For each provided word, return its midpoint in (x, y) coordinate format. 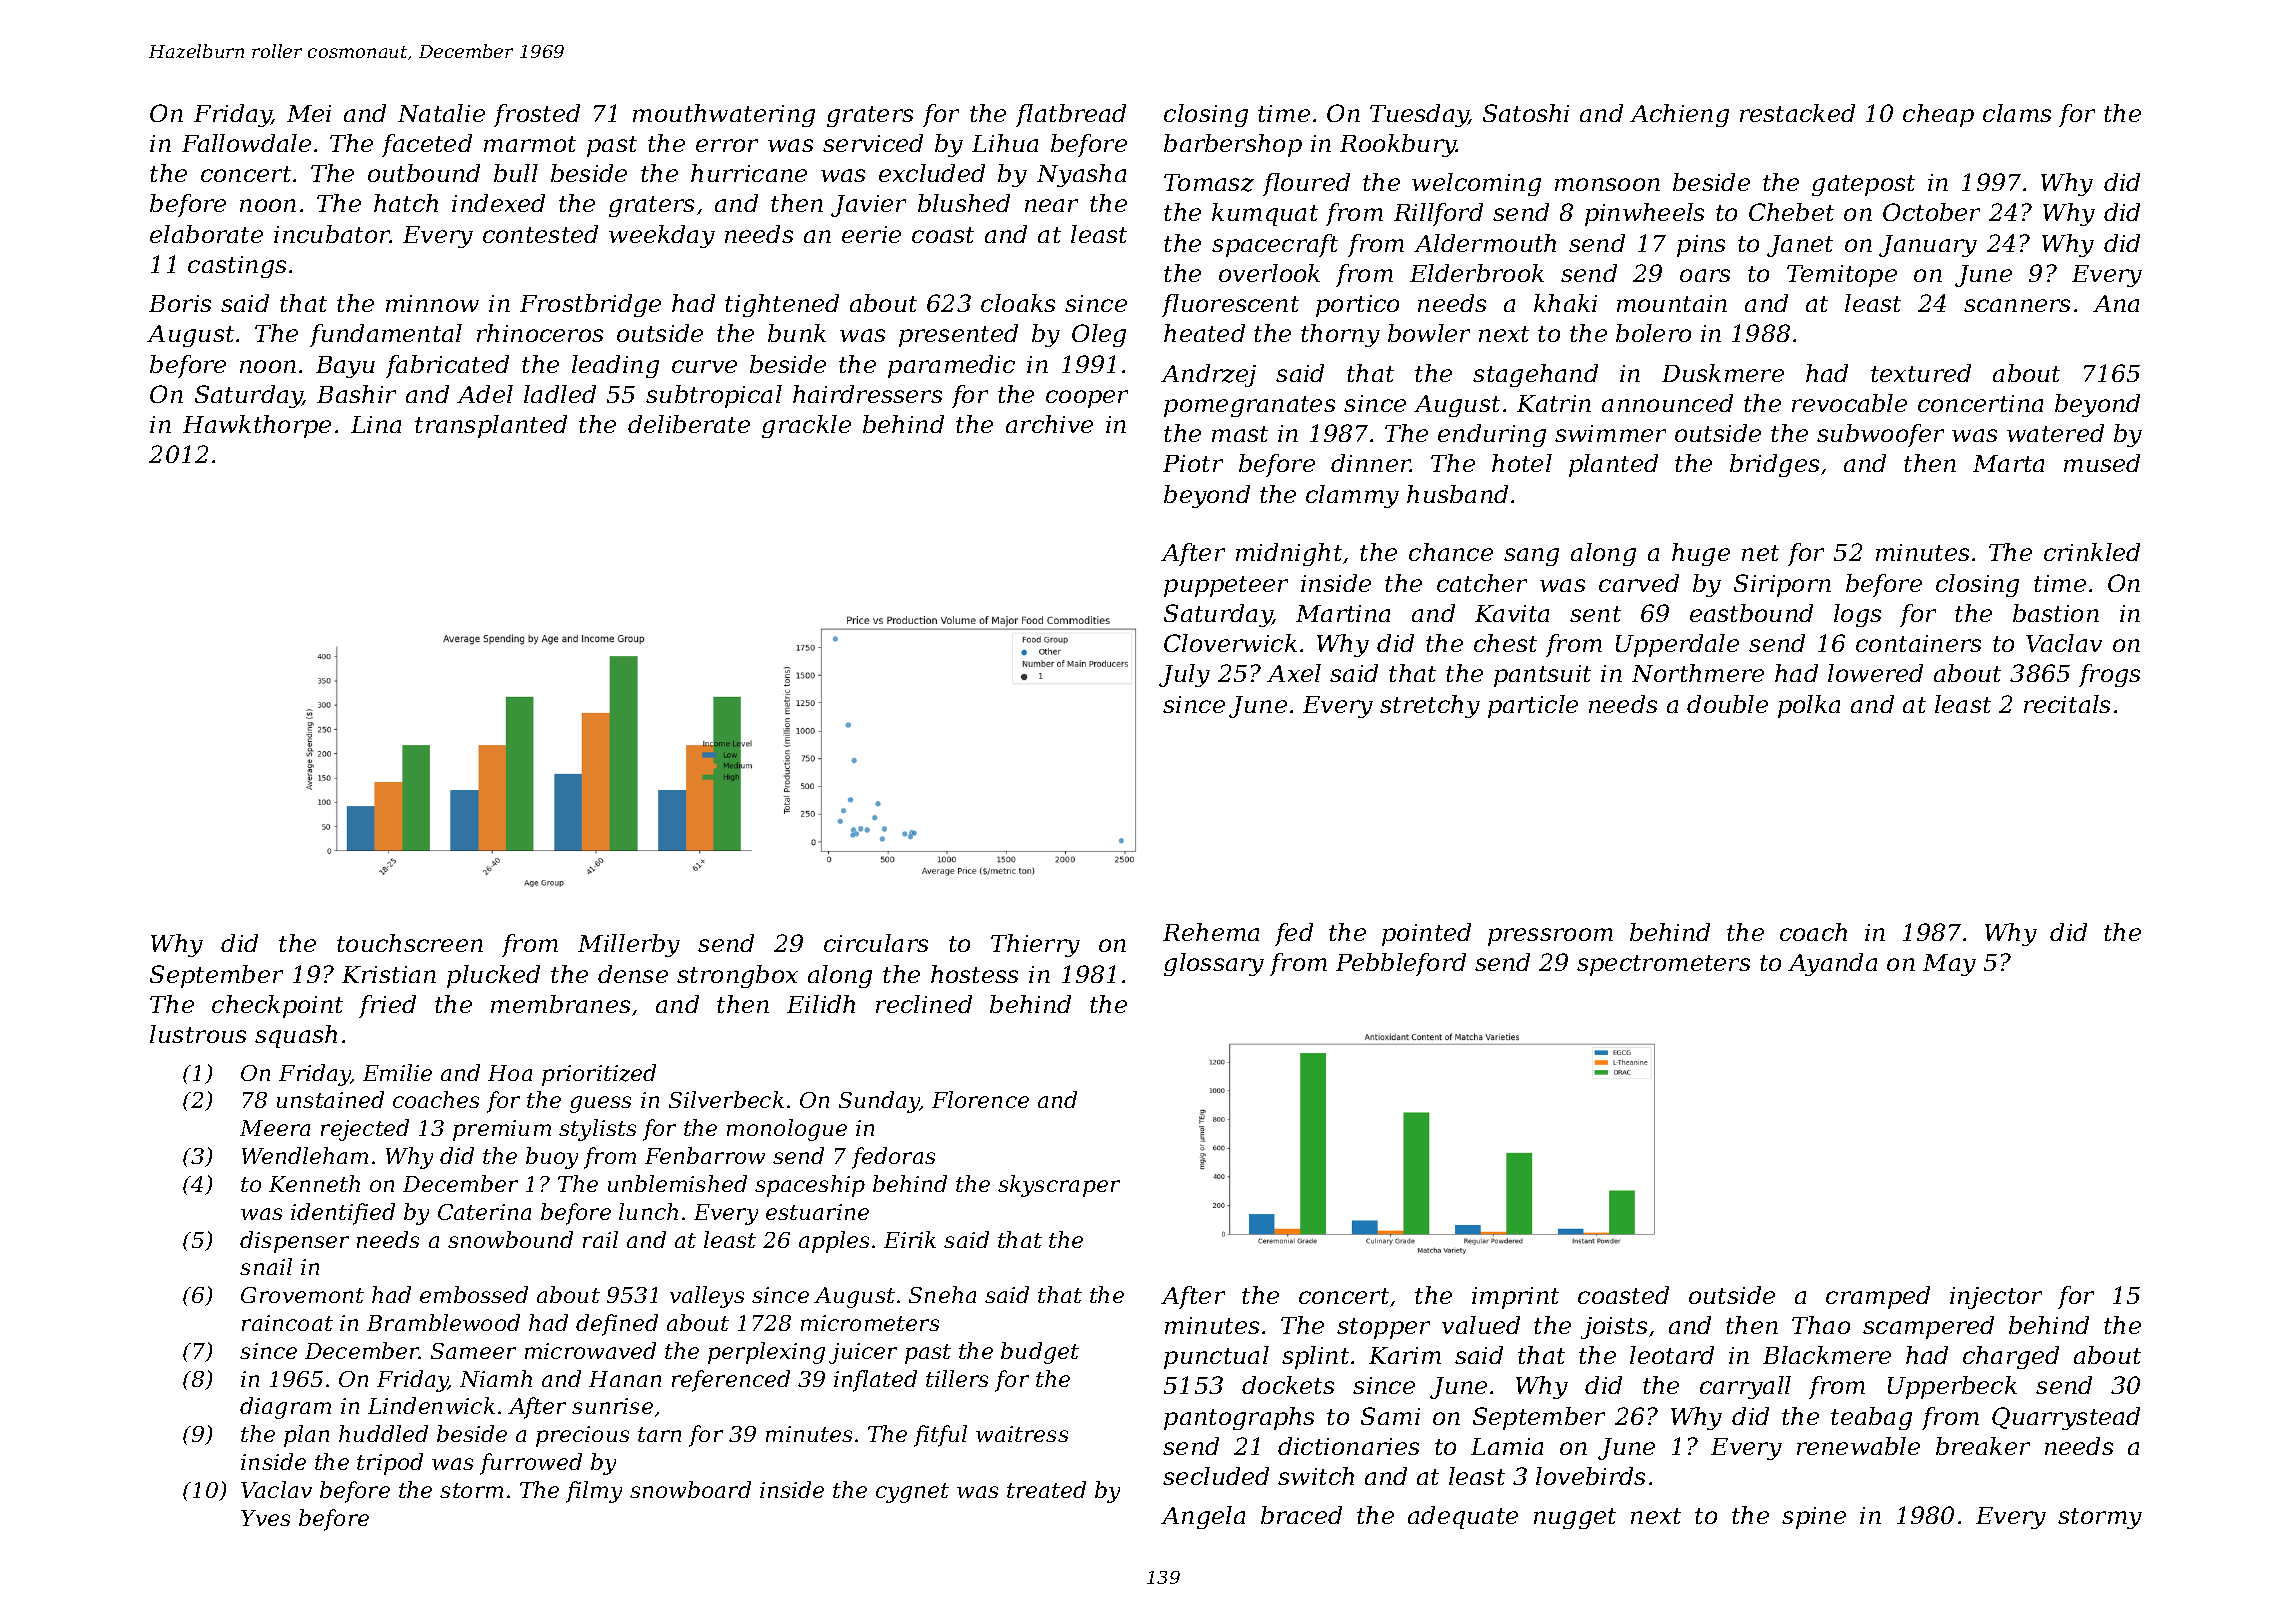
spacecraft (1275, 245)
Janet (1800, 246)
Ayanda (1832, 964)
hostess (974, 974)
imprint (1515, 1298)
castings (237, 267)
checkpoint (277, 1006)
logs (1857, 615)
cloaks (1018, 303)
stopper (1383, 1328)
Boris (180, 303)
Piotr (1193, 463)
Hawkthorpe (257, 426)
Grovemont (302, 1295)
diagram (285, 1408)
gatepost (1863, 185)
